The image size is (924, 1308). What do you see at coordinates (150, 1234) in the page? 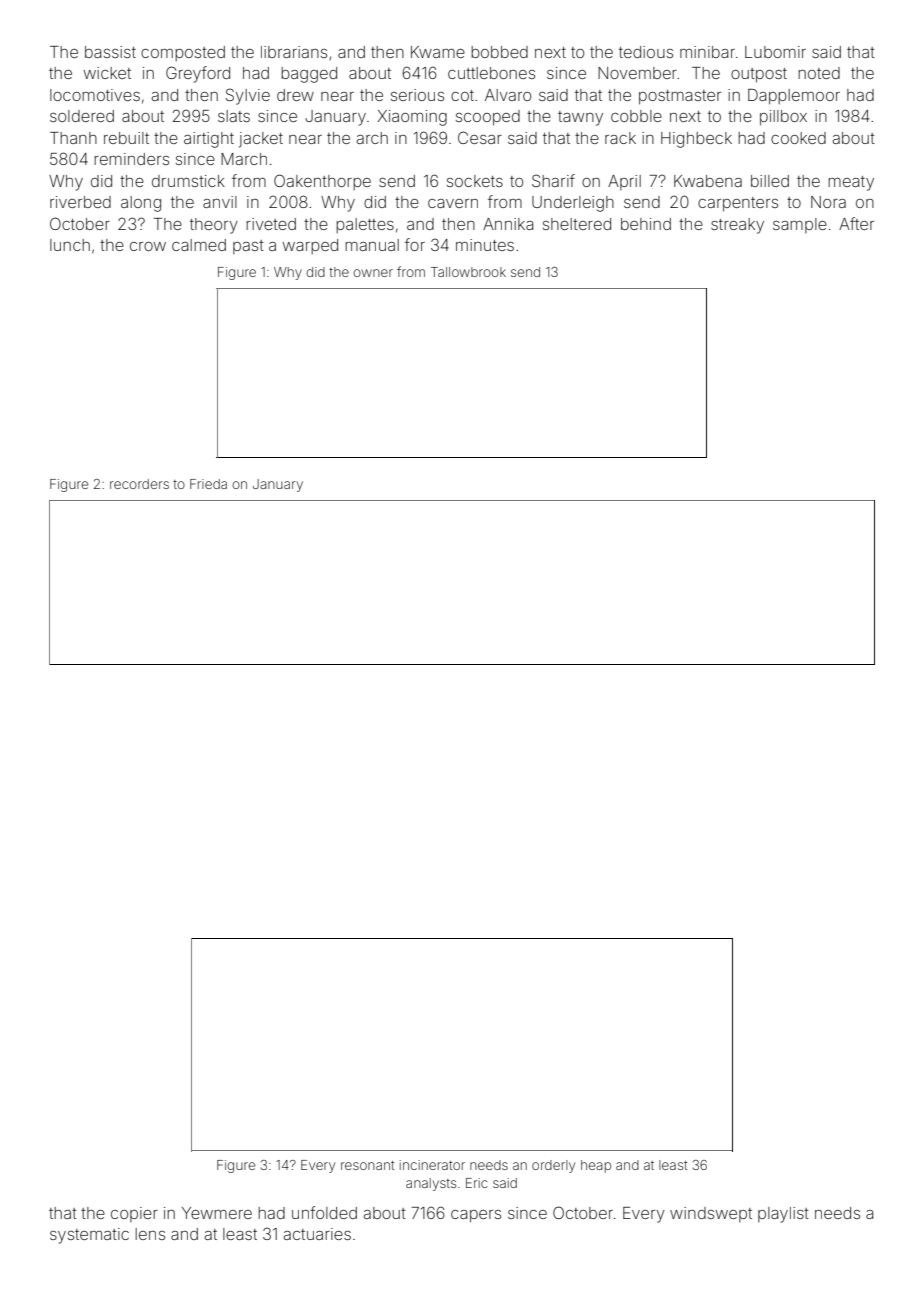
I see `lens` at bounding box center [150, 1234].
